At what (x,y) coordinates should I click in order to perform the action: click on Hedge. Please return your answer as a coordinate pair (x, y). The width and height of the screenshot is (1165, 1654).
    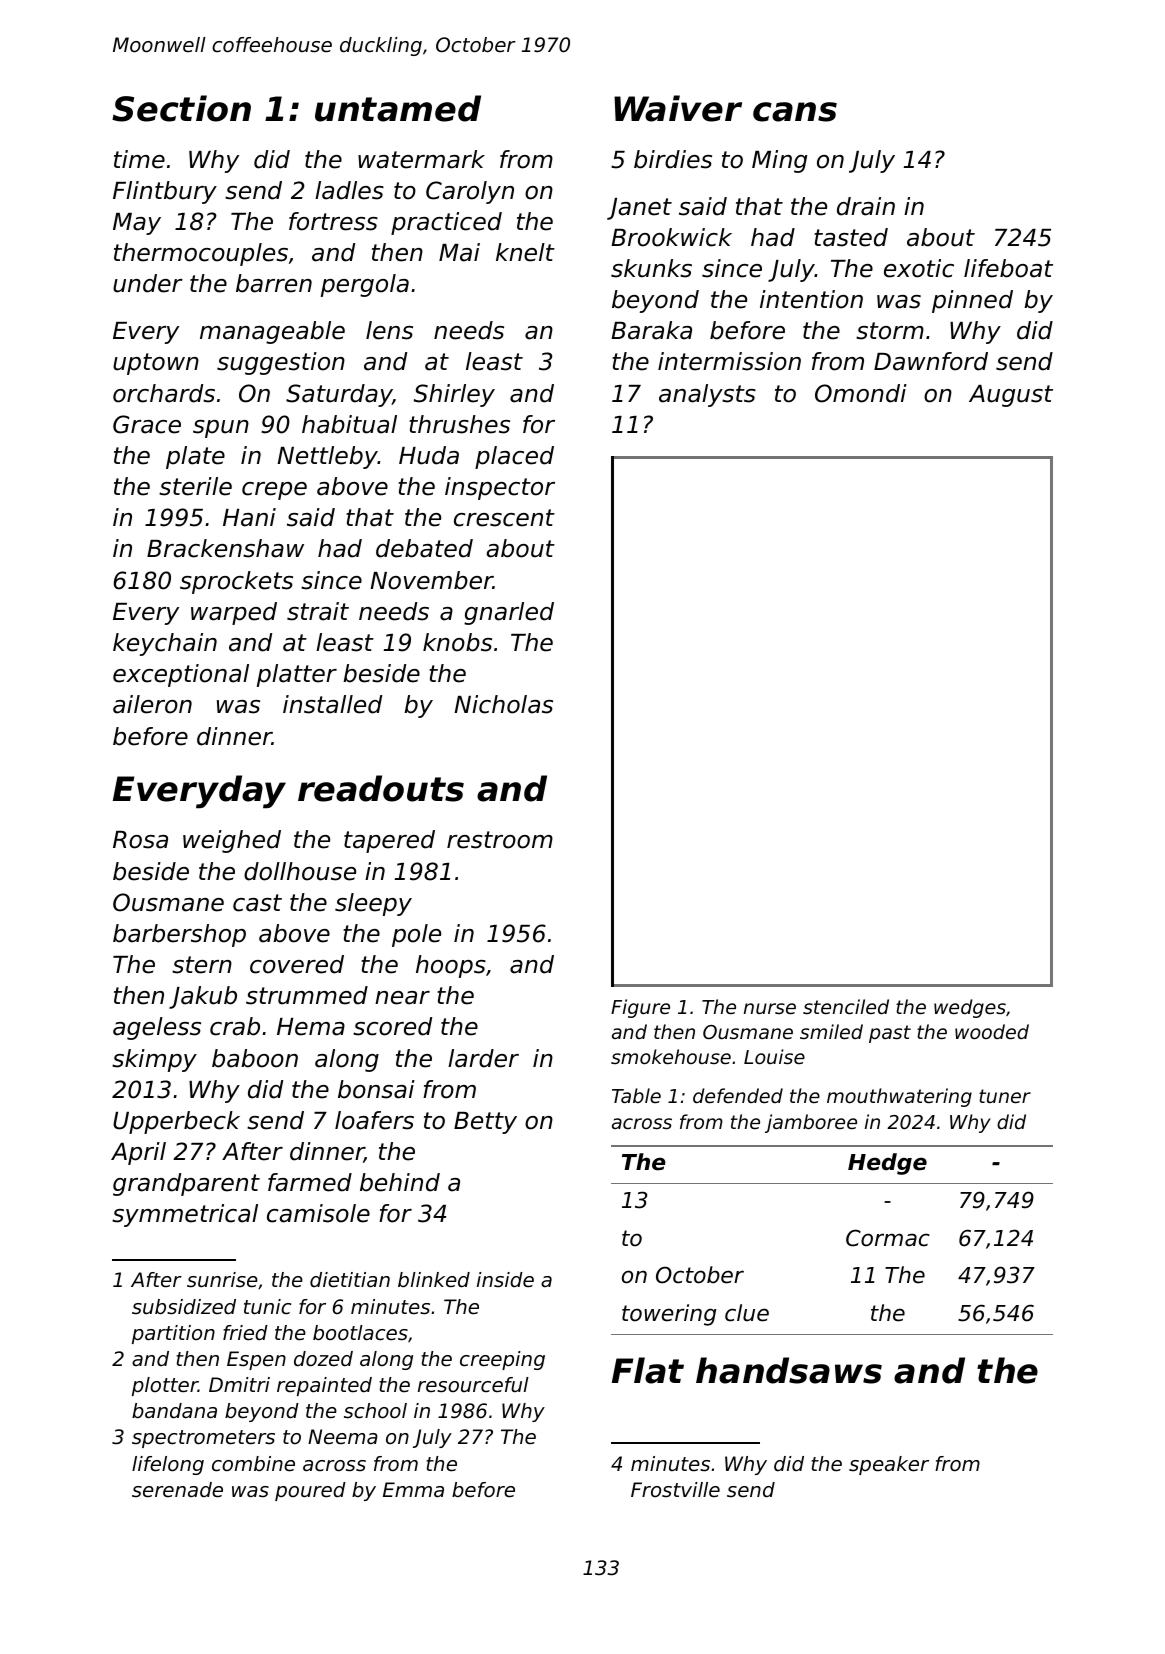
    Looking at the image, I should click on (887, 1164).
